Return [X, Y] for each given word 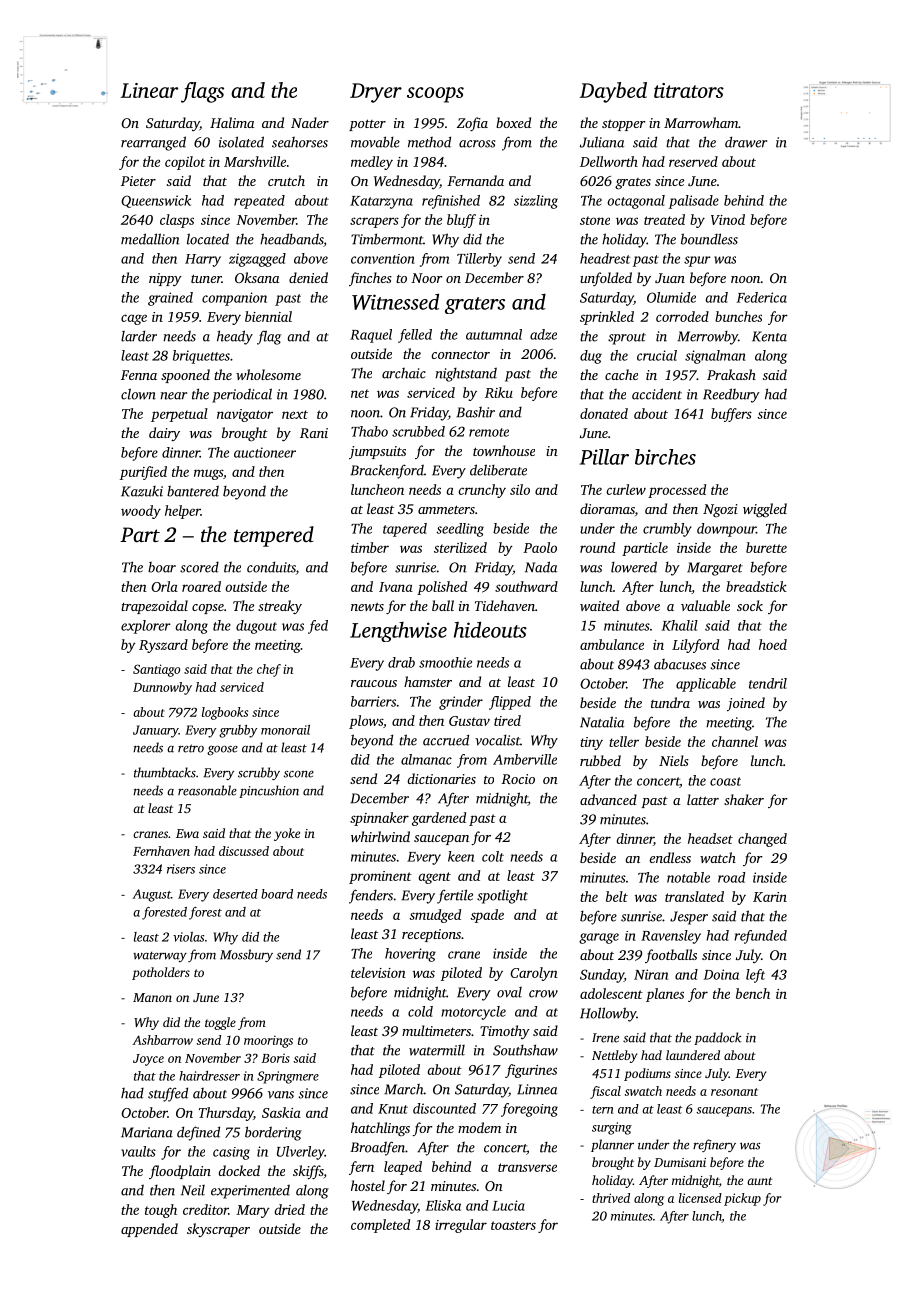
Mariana [147, 1132]
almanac [426, 759]
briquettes [201, 357]
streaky [280, 607]
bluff [461, 221]
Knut [393, 1109]
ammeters [446, 509]
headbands [291, 239]
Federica [762, 297]
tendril [768, 683]
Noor [426, 278]
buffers [731, 415]
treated [664, 219]
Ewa [187, 833]
